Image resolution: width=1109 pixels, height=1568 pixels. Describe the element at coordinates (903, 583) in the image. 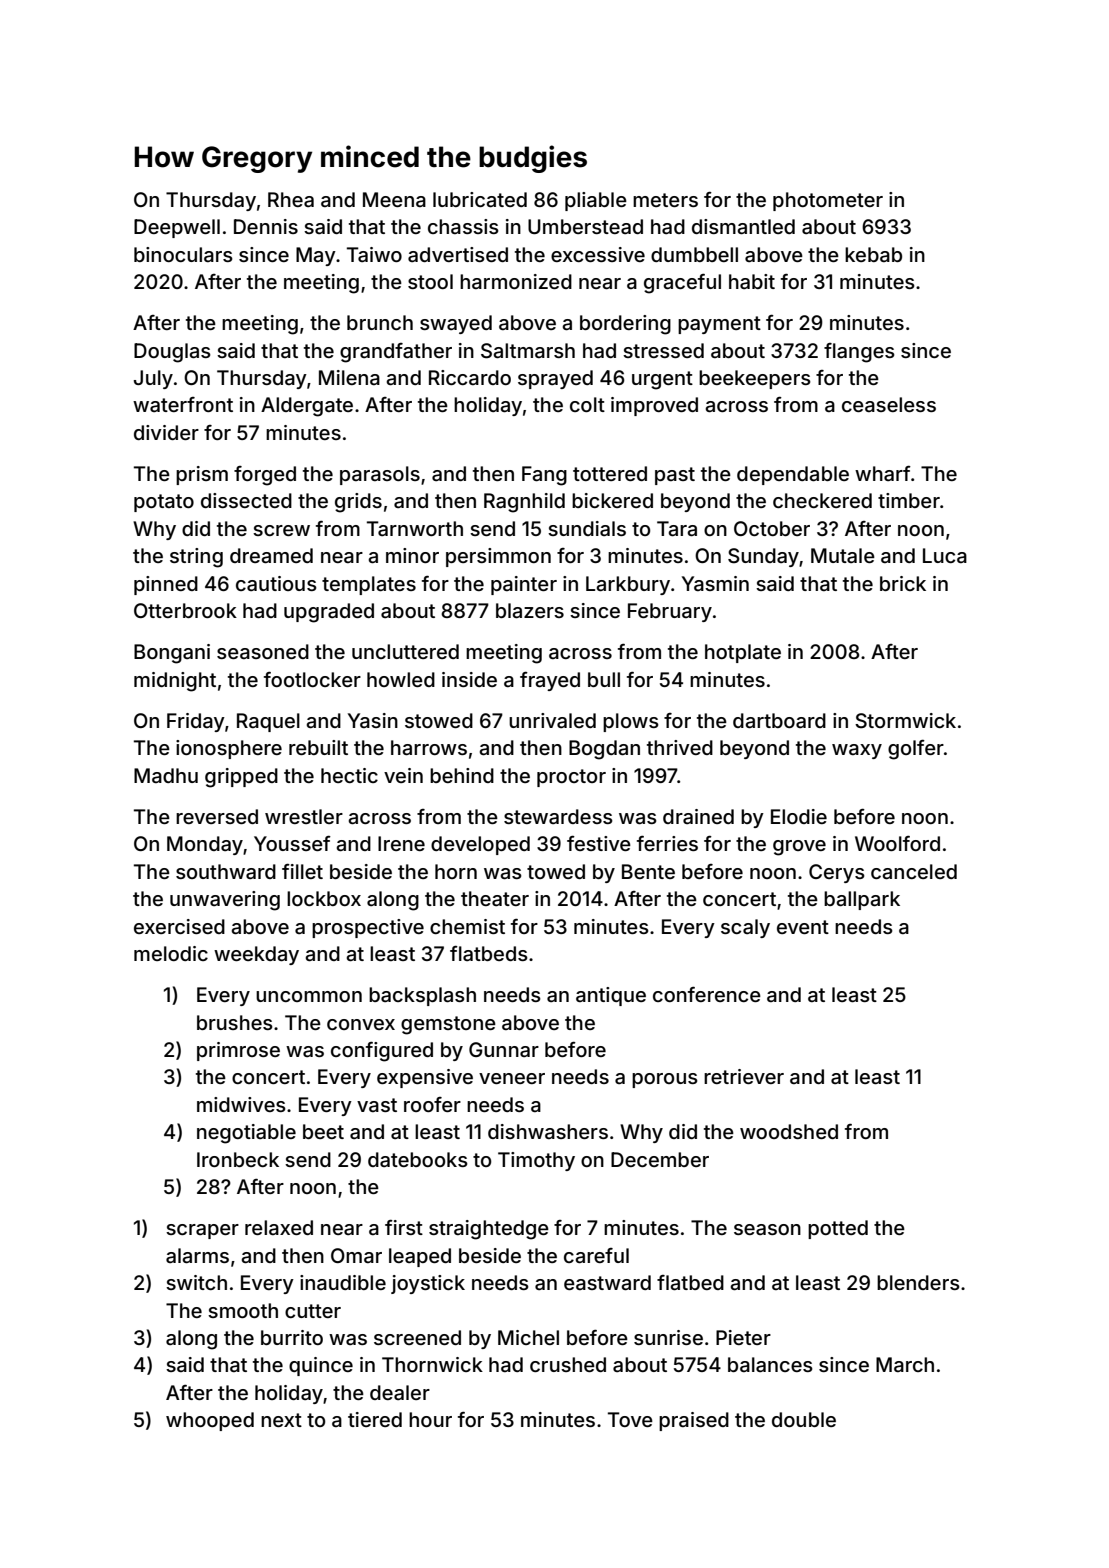

I see `brick` at that location.
